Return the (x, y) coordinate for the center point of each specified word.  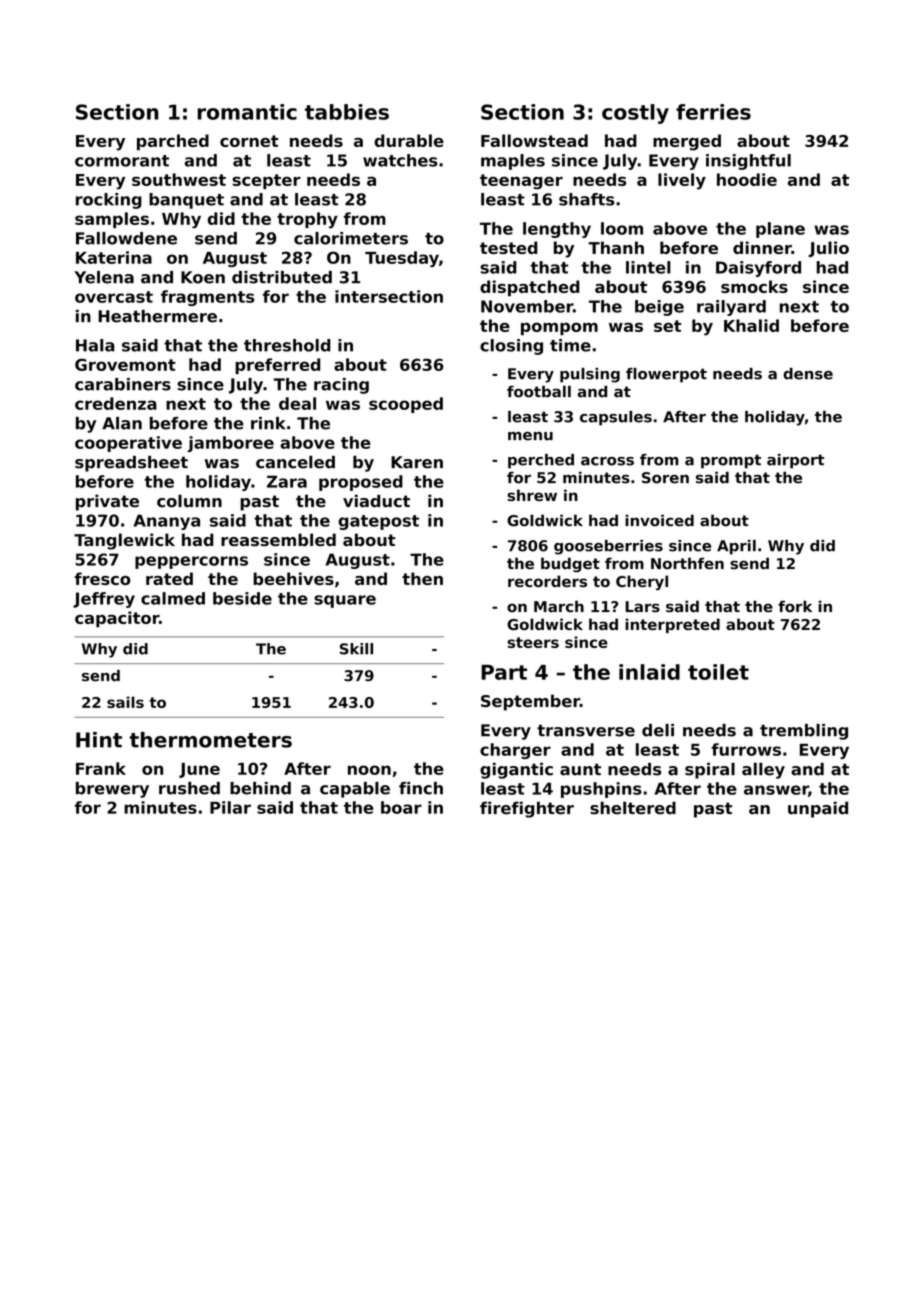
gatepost (378, 522)
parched (173, 142)
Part (504, 672)
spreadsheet (131, 464)
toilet (718, 672)
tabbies (347, 112)
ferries (713, 112)
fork (795, 606)
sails (125, 702)
